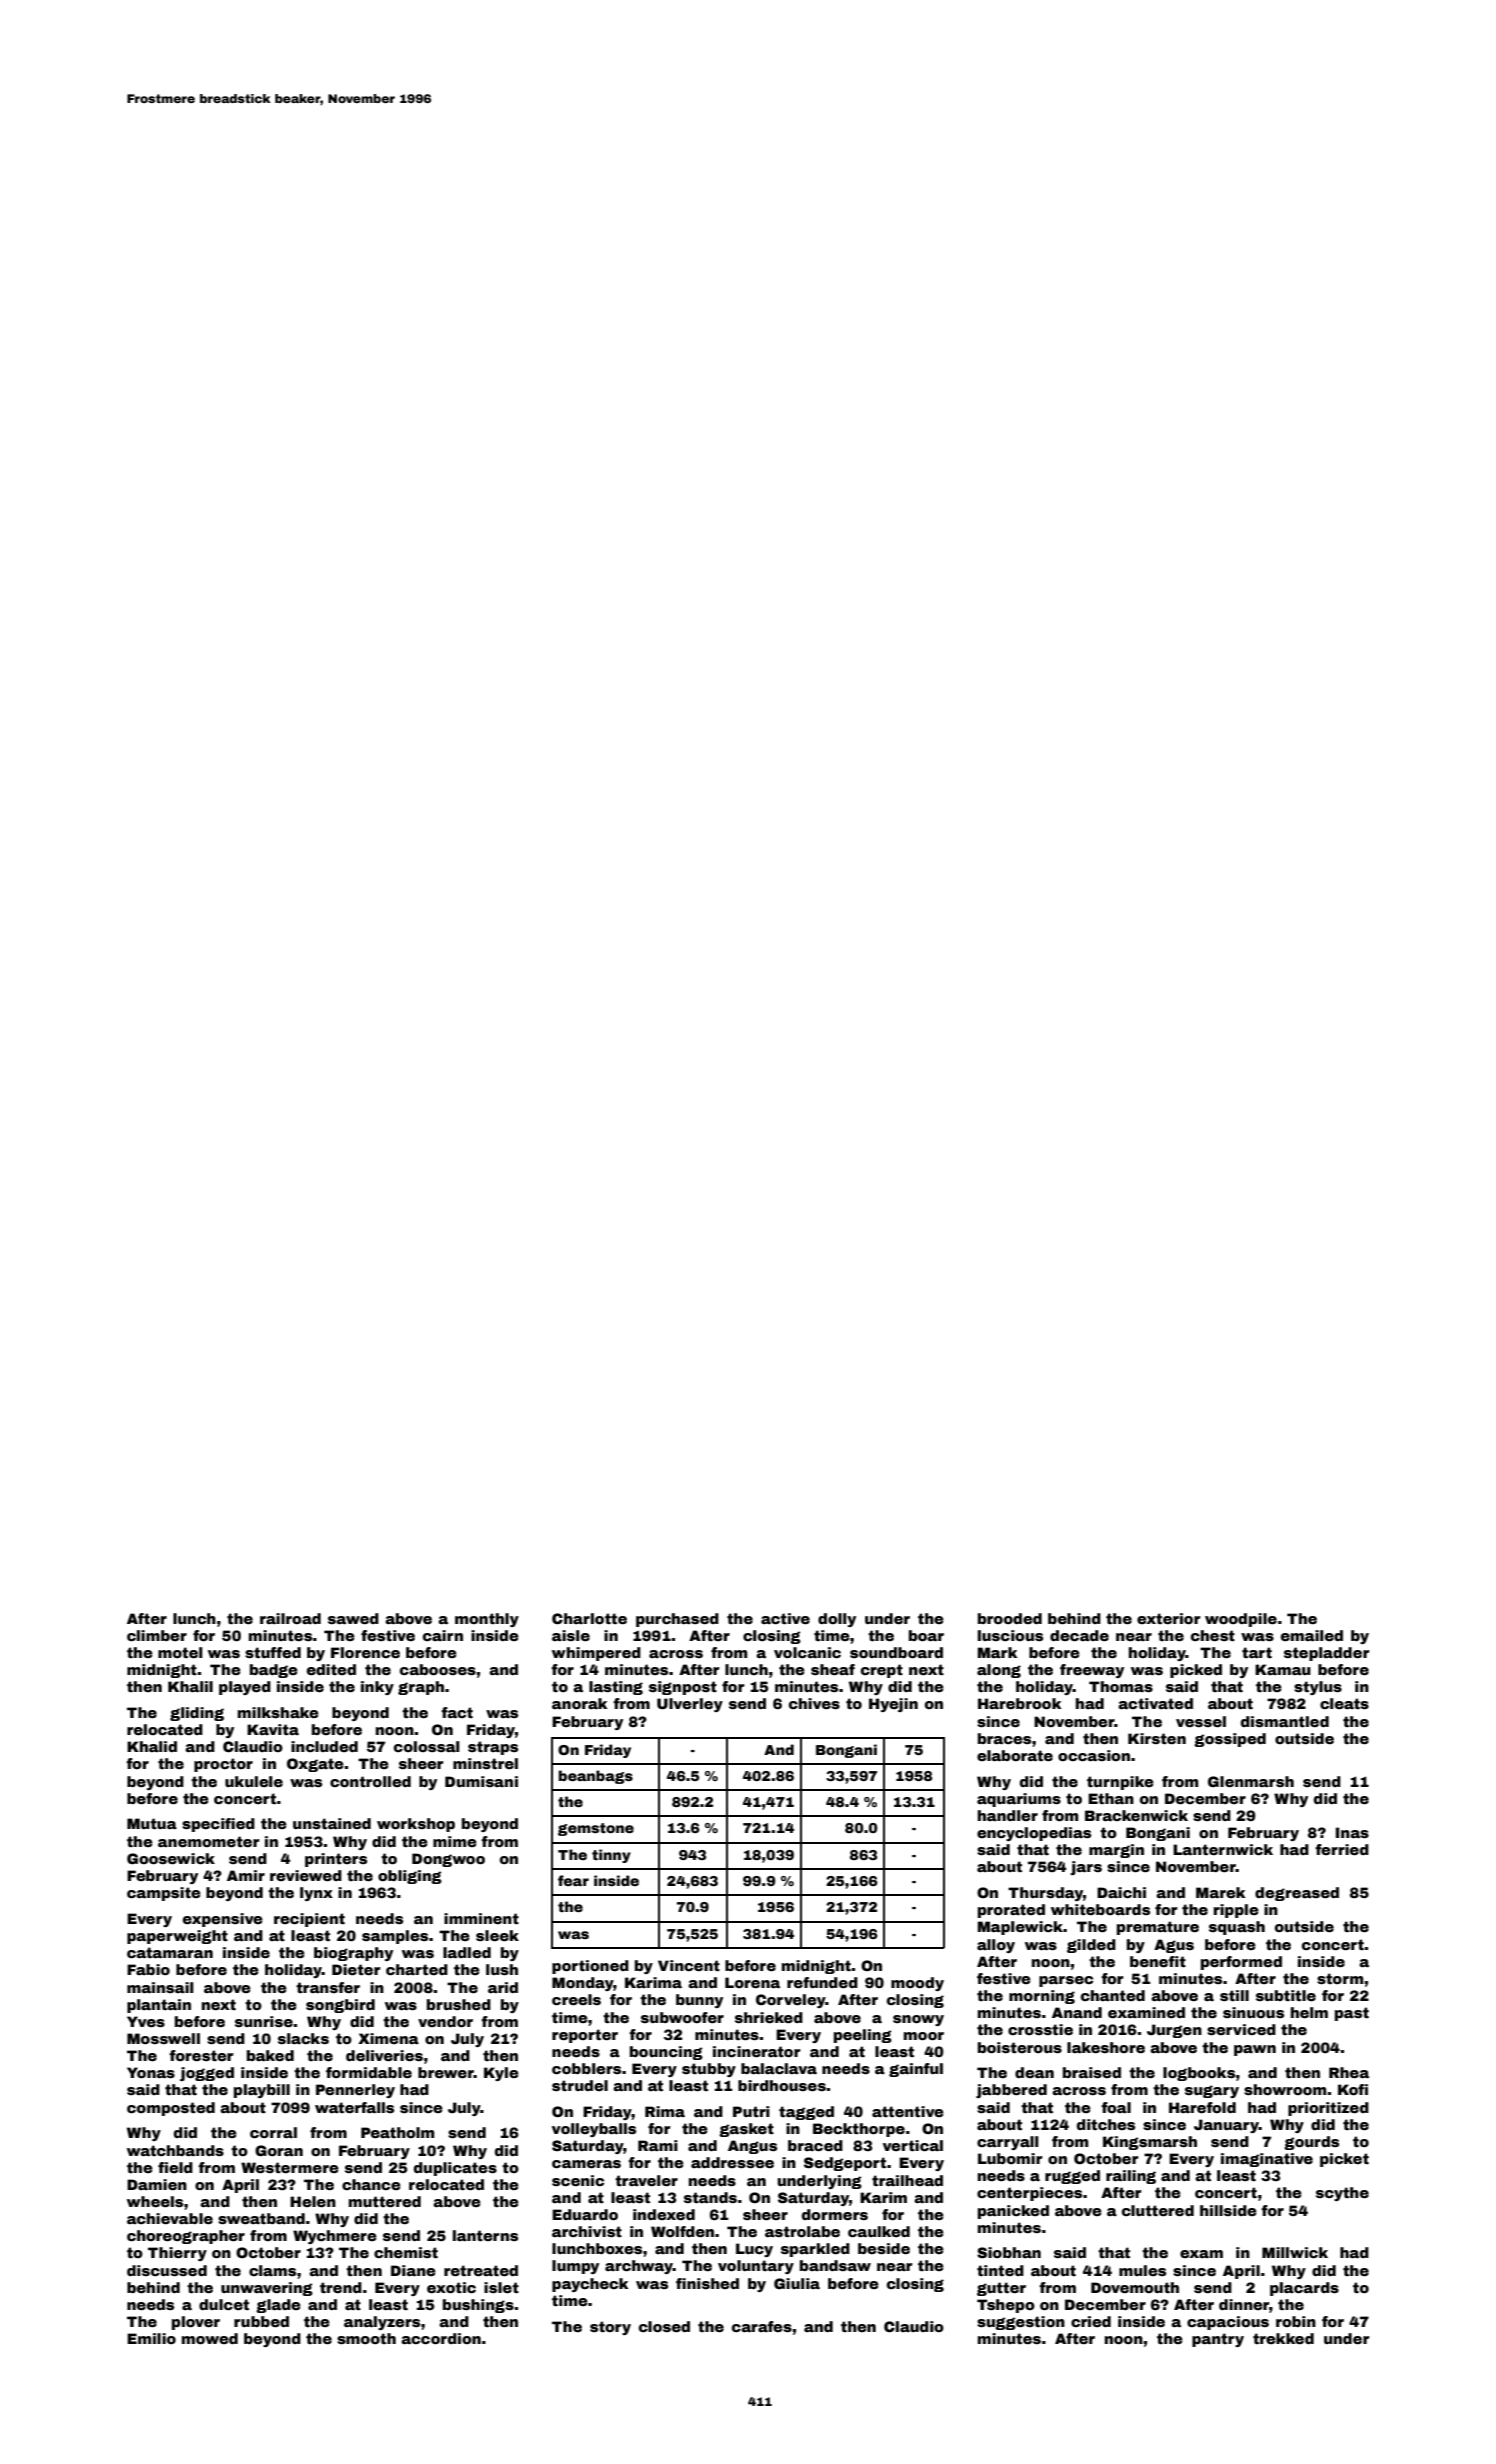 This screenshot has height=2464, width=1496. I want to click on sawed, so click(353, 1618).
